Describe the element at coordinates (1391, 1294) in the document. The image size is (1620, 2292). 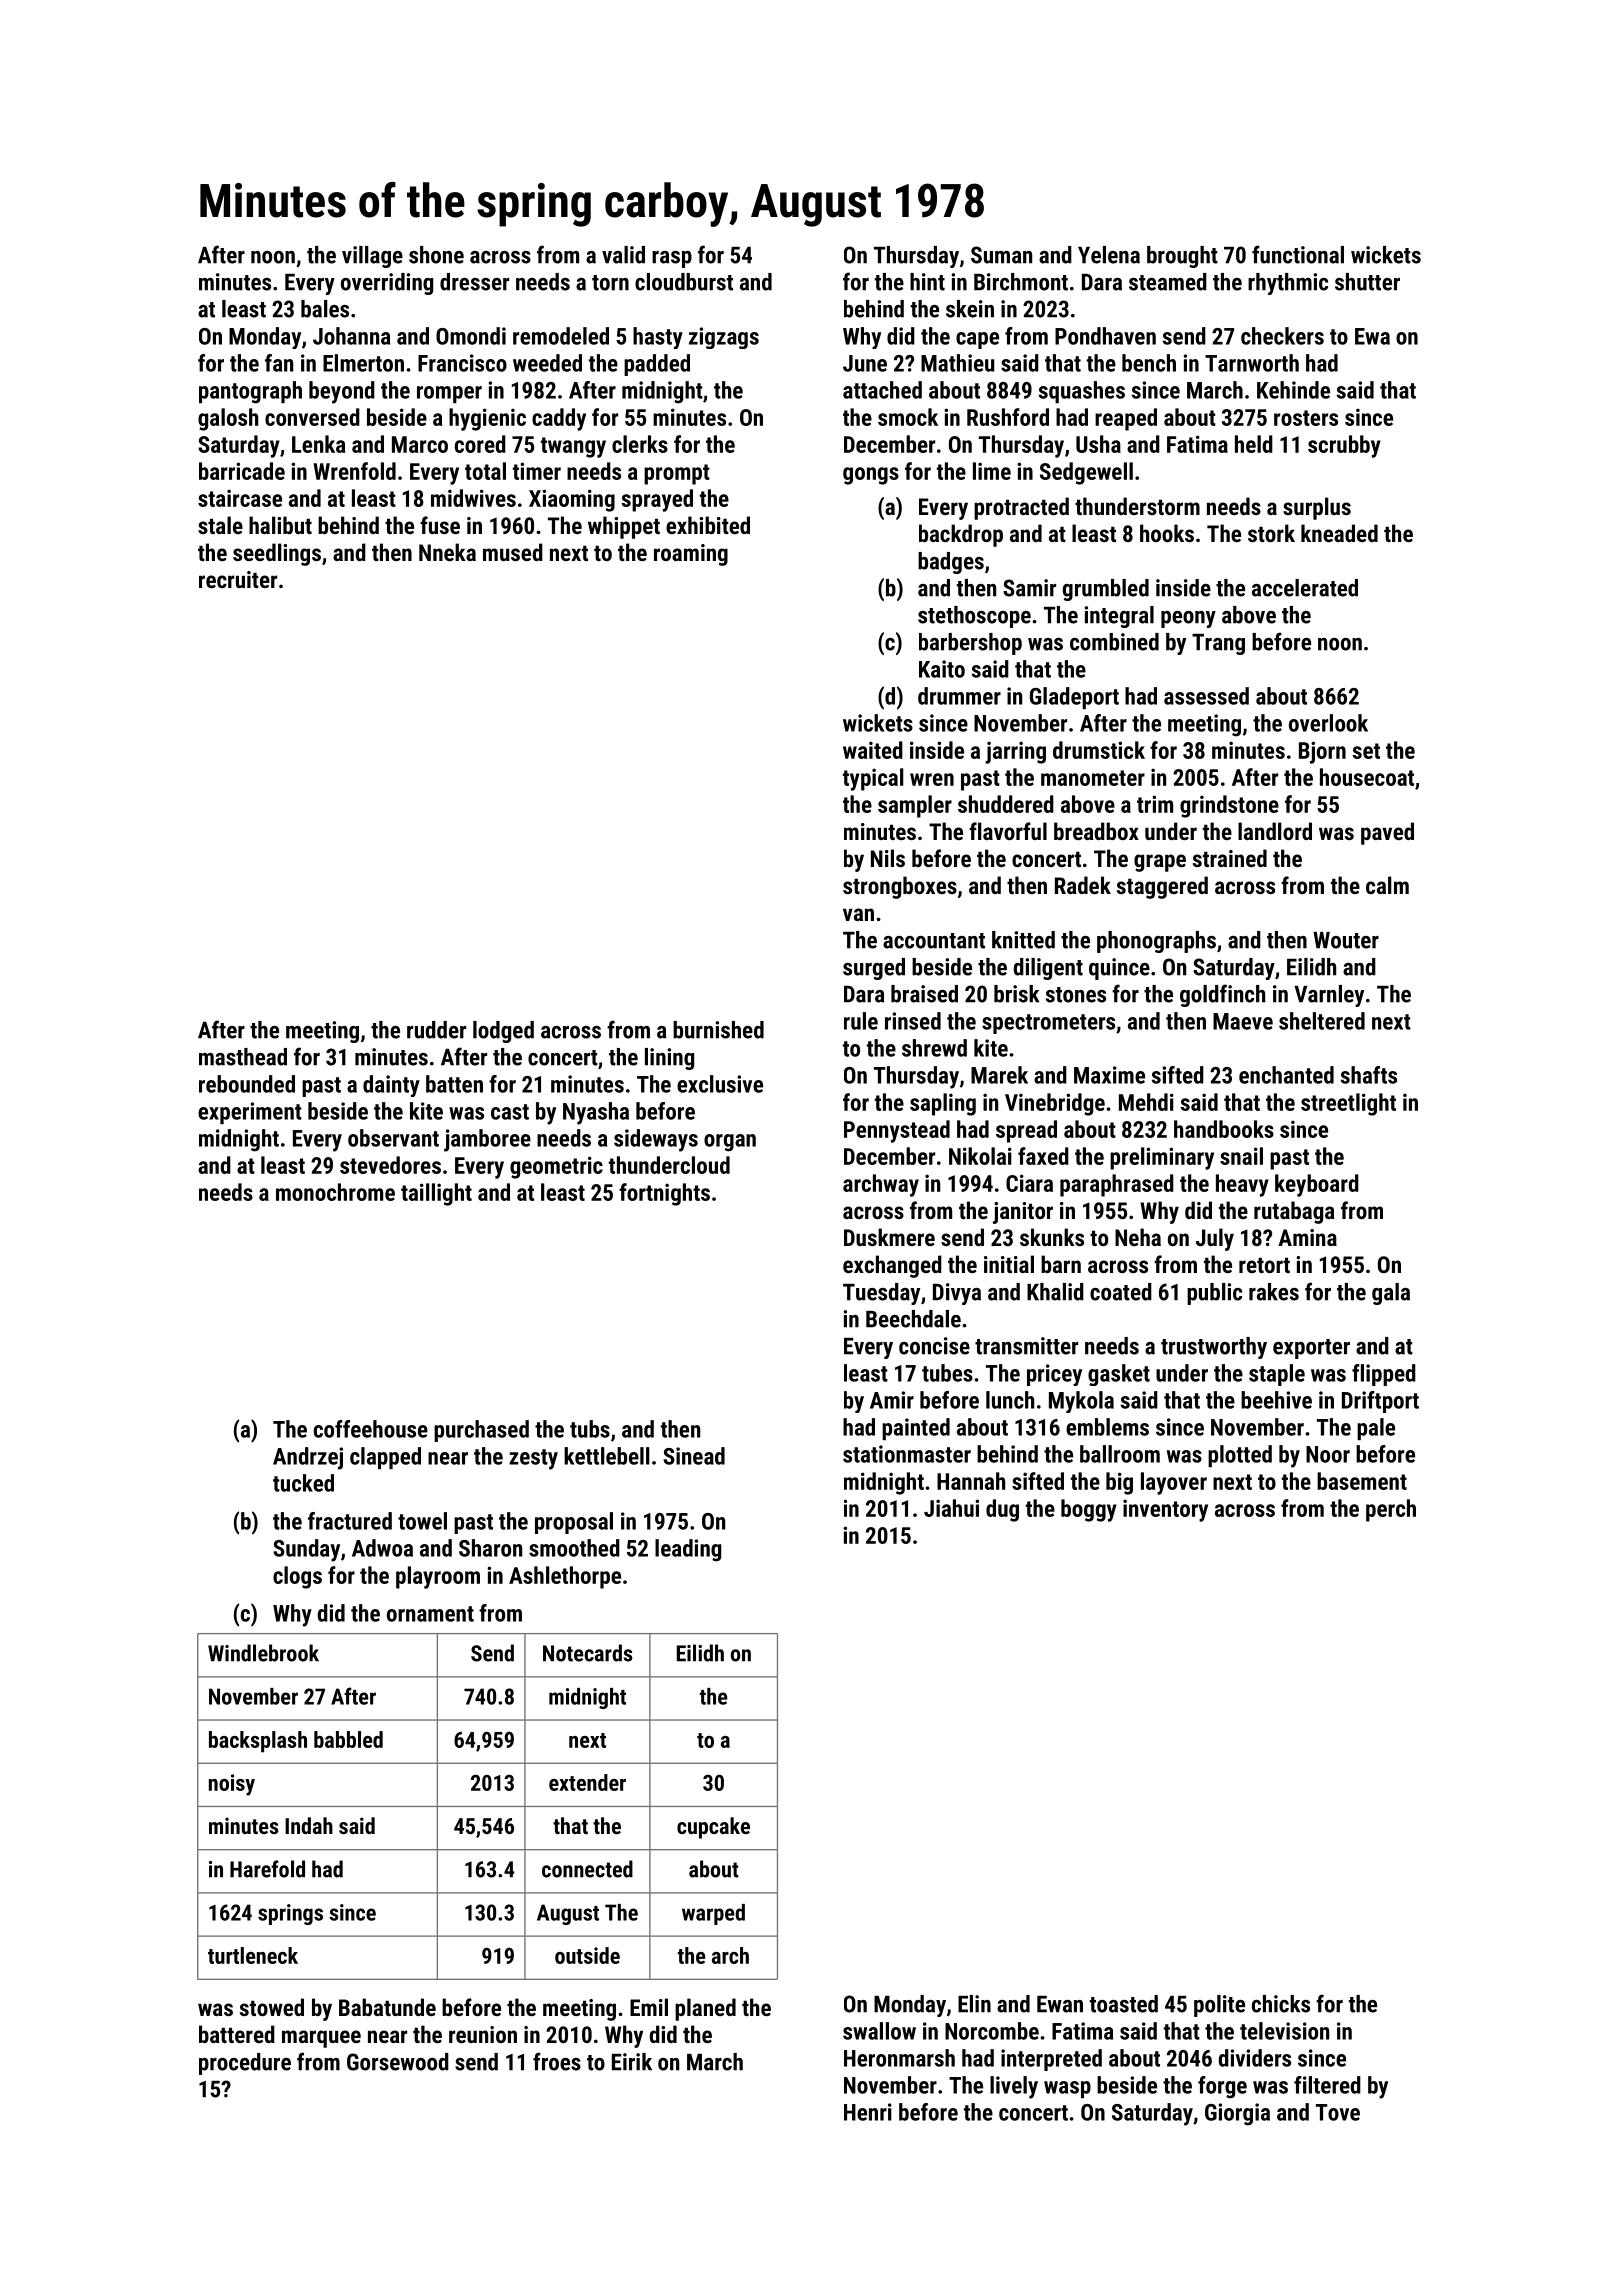
I see `gala` at that location.
